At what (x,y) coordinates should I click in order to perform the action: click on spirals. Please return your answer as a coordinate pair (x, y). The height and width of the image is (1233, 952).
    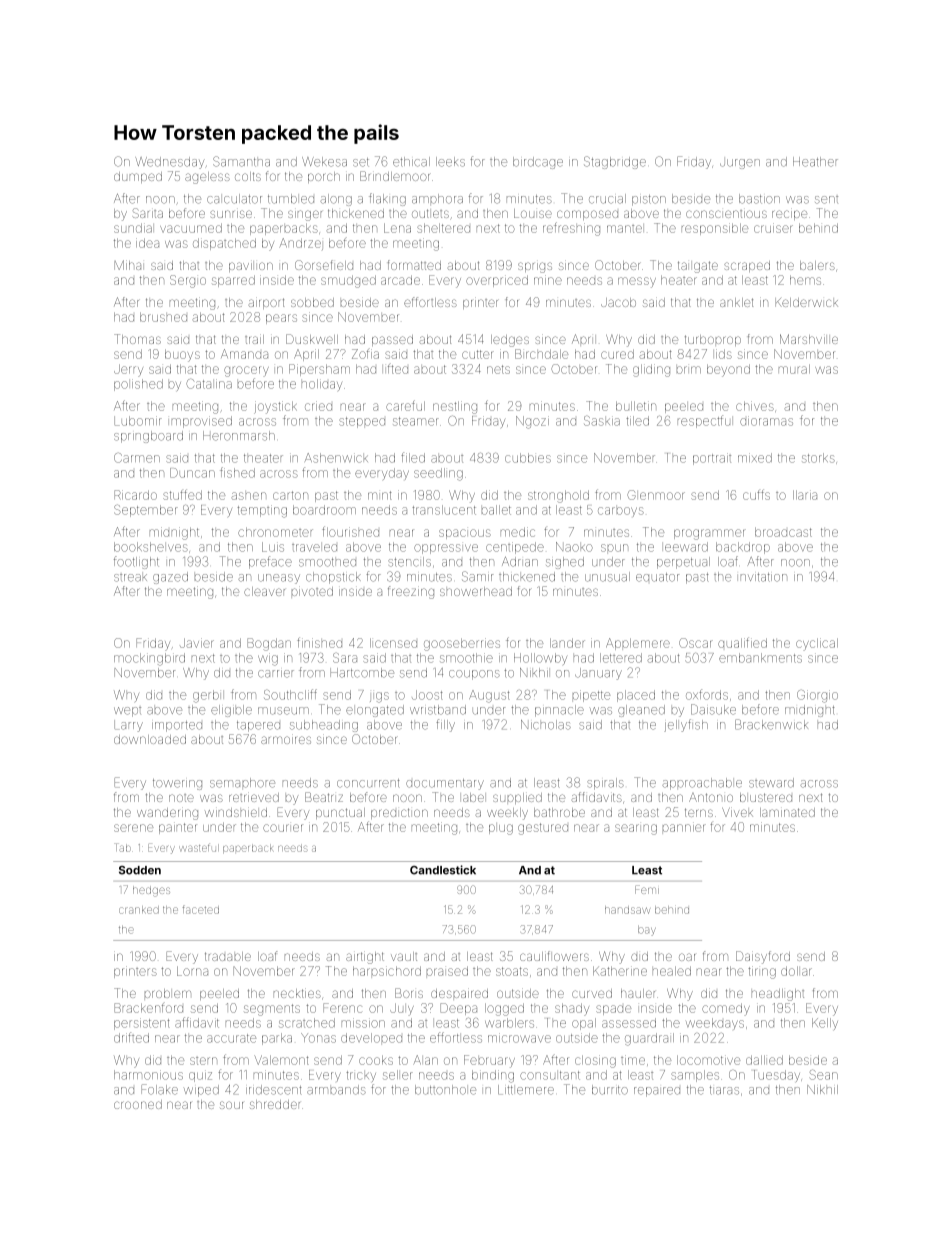
    Looking at the image, I should click on (605, 784).
